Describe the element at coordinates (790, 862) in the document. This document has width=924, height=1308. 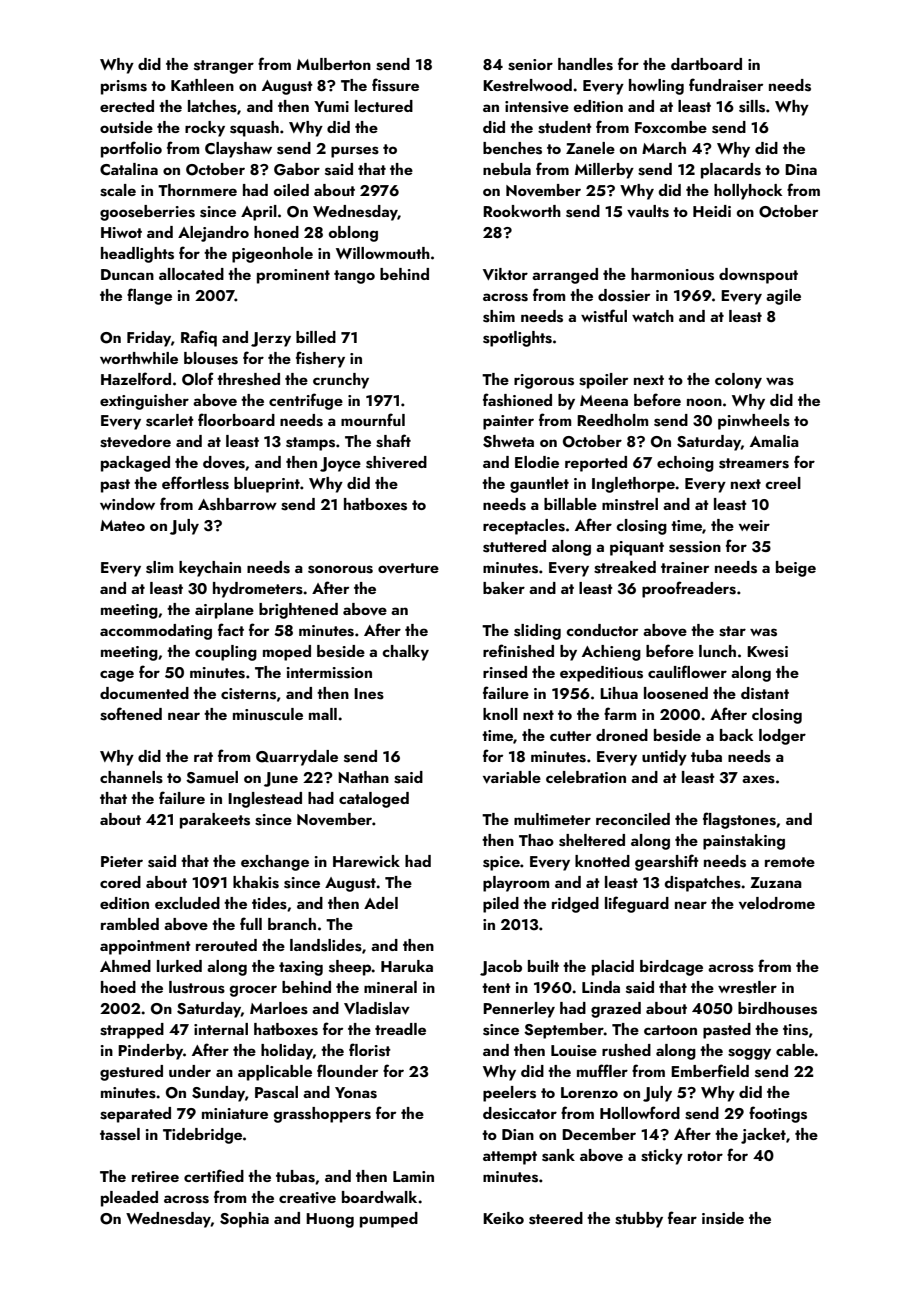
I see `remote` at that location.
